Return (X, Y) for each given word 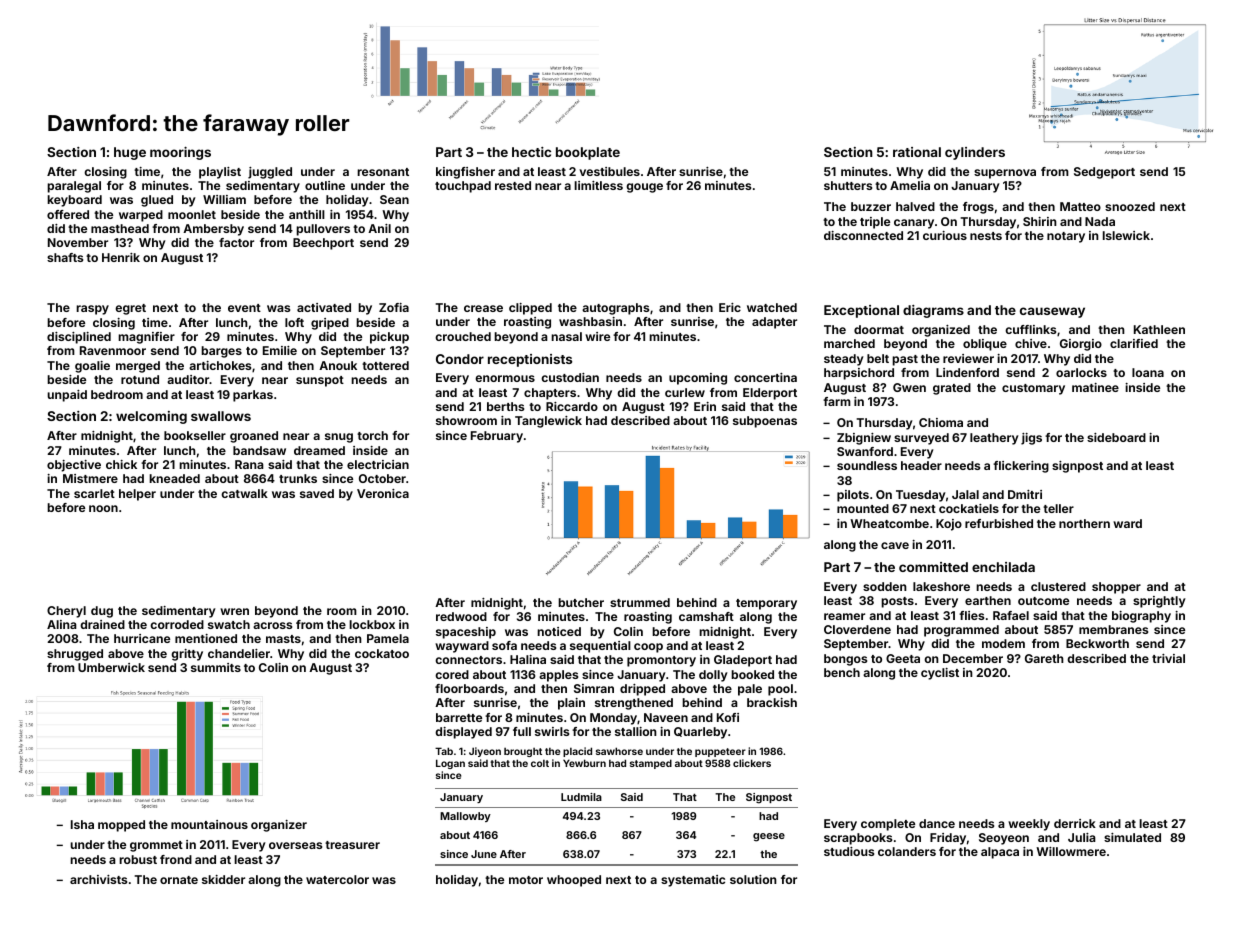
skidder (223, 879)
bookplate (588, 153)
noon (103, 508)
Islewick (1126, 235)
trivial (1168, 658)
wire (597, 336)
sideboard (1116, 437)
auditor (188, 379)
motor (526, 880)
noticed (559, 631)
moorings (180, 153)
